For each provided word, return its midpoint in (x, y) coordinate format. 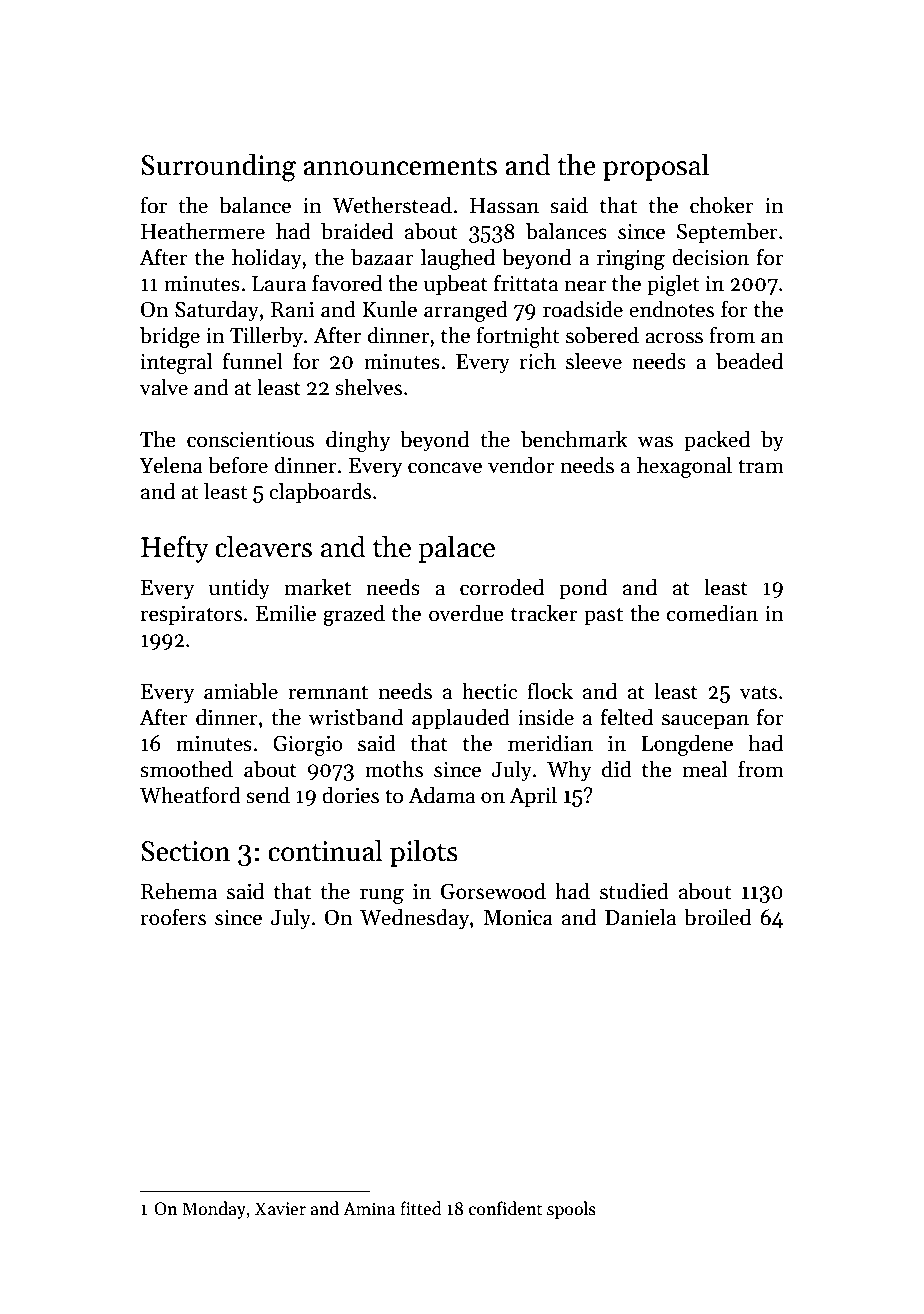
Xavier (280, 1209)
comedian (712, 613)
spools (571, 1210)
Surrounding (218, 167)
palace (456, 549)
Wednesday (414, 919)
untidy (239, 589)
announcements (400, 166)
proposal (656, 167)
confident (505, 1208)
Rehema (179, 891)
